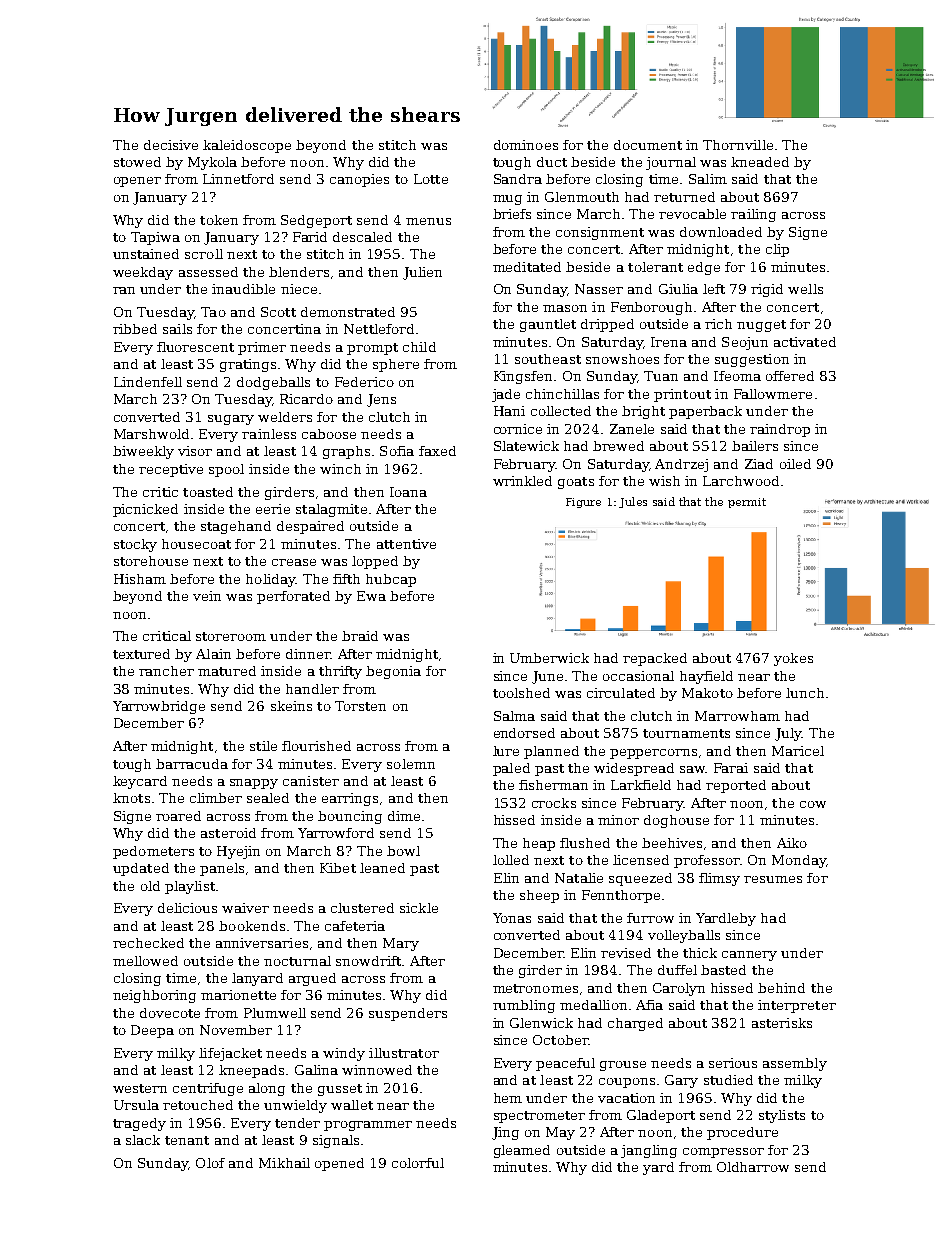 This page has height=1233, width=952. What do you see at coordinates (526, 145) in the page?
I see `dominoes` at bounding box center [526, 145].
